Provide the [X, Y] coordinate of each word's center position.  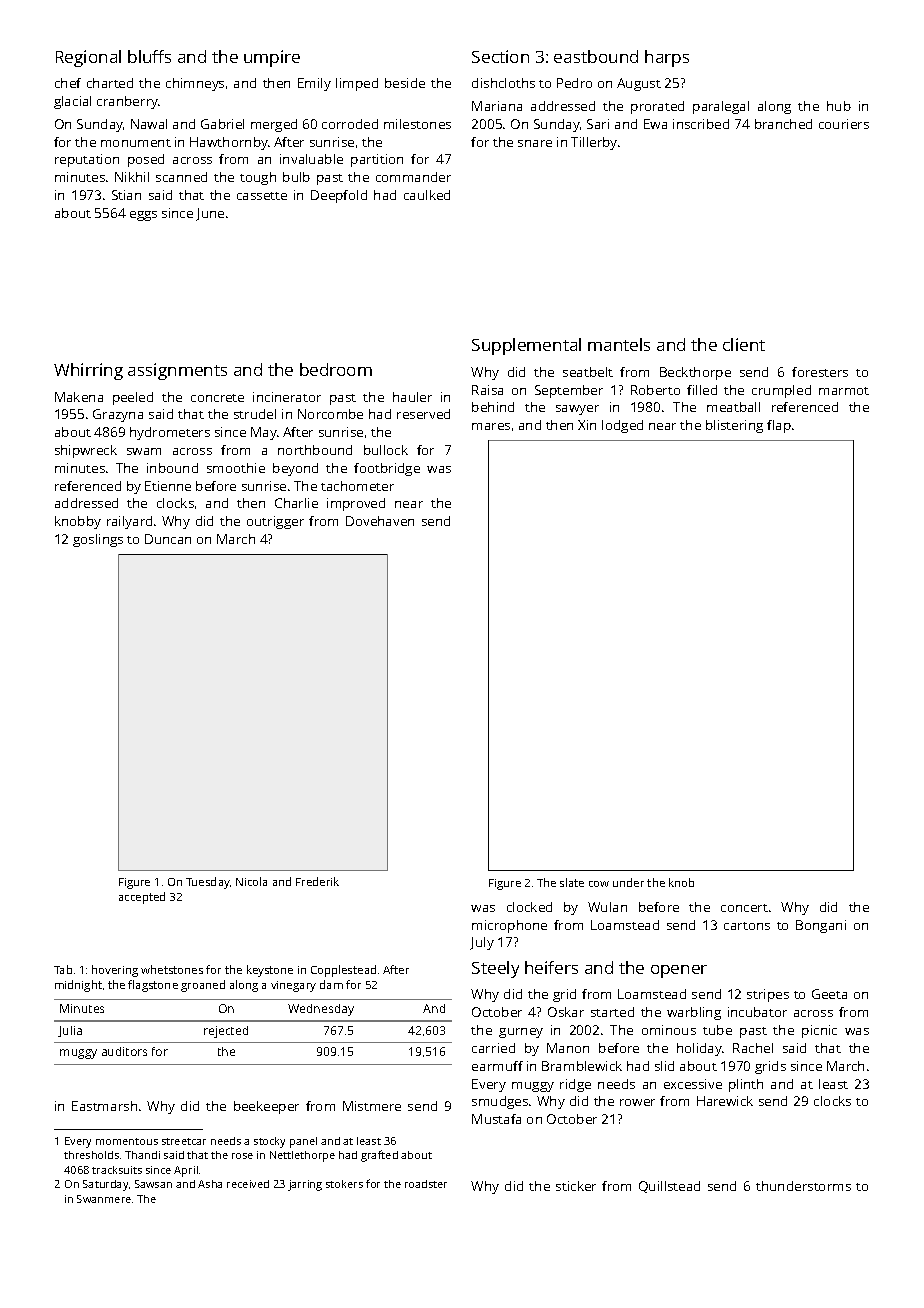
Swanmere [104, 1199]
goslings [98, 540]
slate [572, 882]
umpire [272, 58]
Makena [79, 397]
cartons [747, 926]
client [744, 344]
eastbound [596, 56]
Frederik [317, 881]
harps [667, 58]
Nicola [251, 881]
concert [744, 908]
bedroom [336, 369]
